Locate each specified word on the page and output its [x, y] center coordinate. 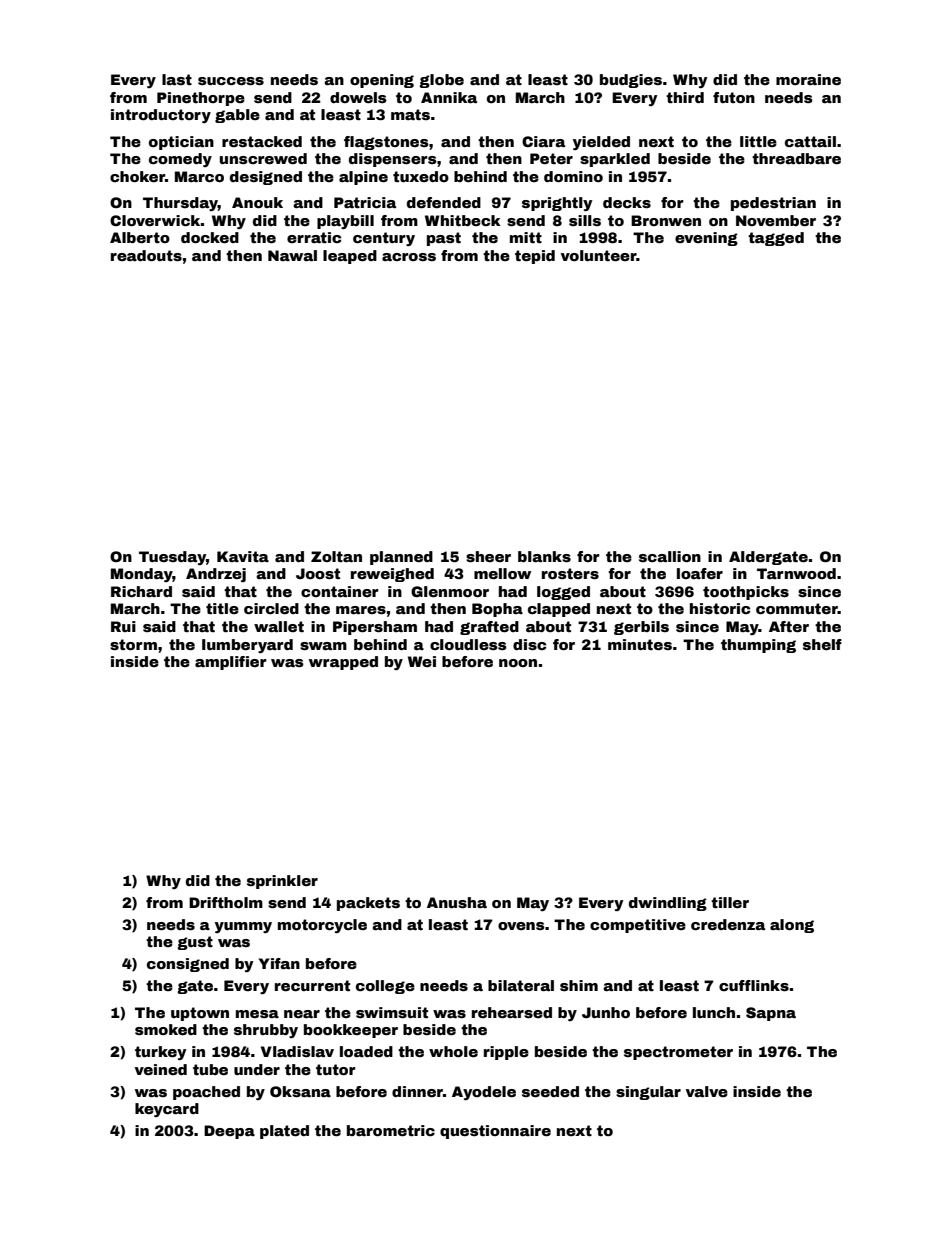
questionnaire [495, 1132]
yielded [601, 143]
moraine [808, 79]
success [231, 81]
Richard [141, 591]
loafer [700, 573]
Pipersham [375, 628]
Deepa [229, 1132]
